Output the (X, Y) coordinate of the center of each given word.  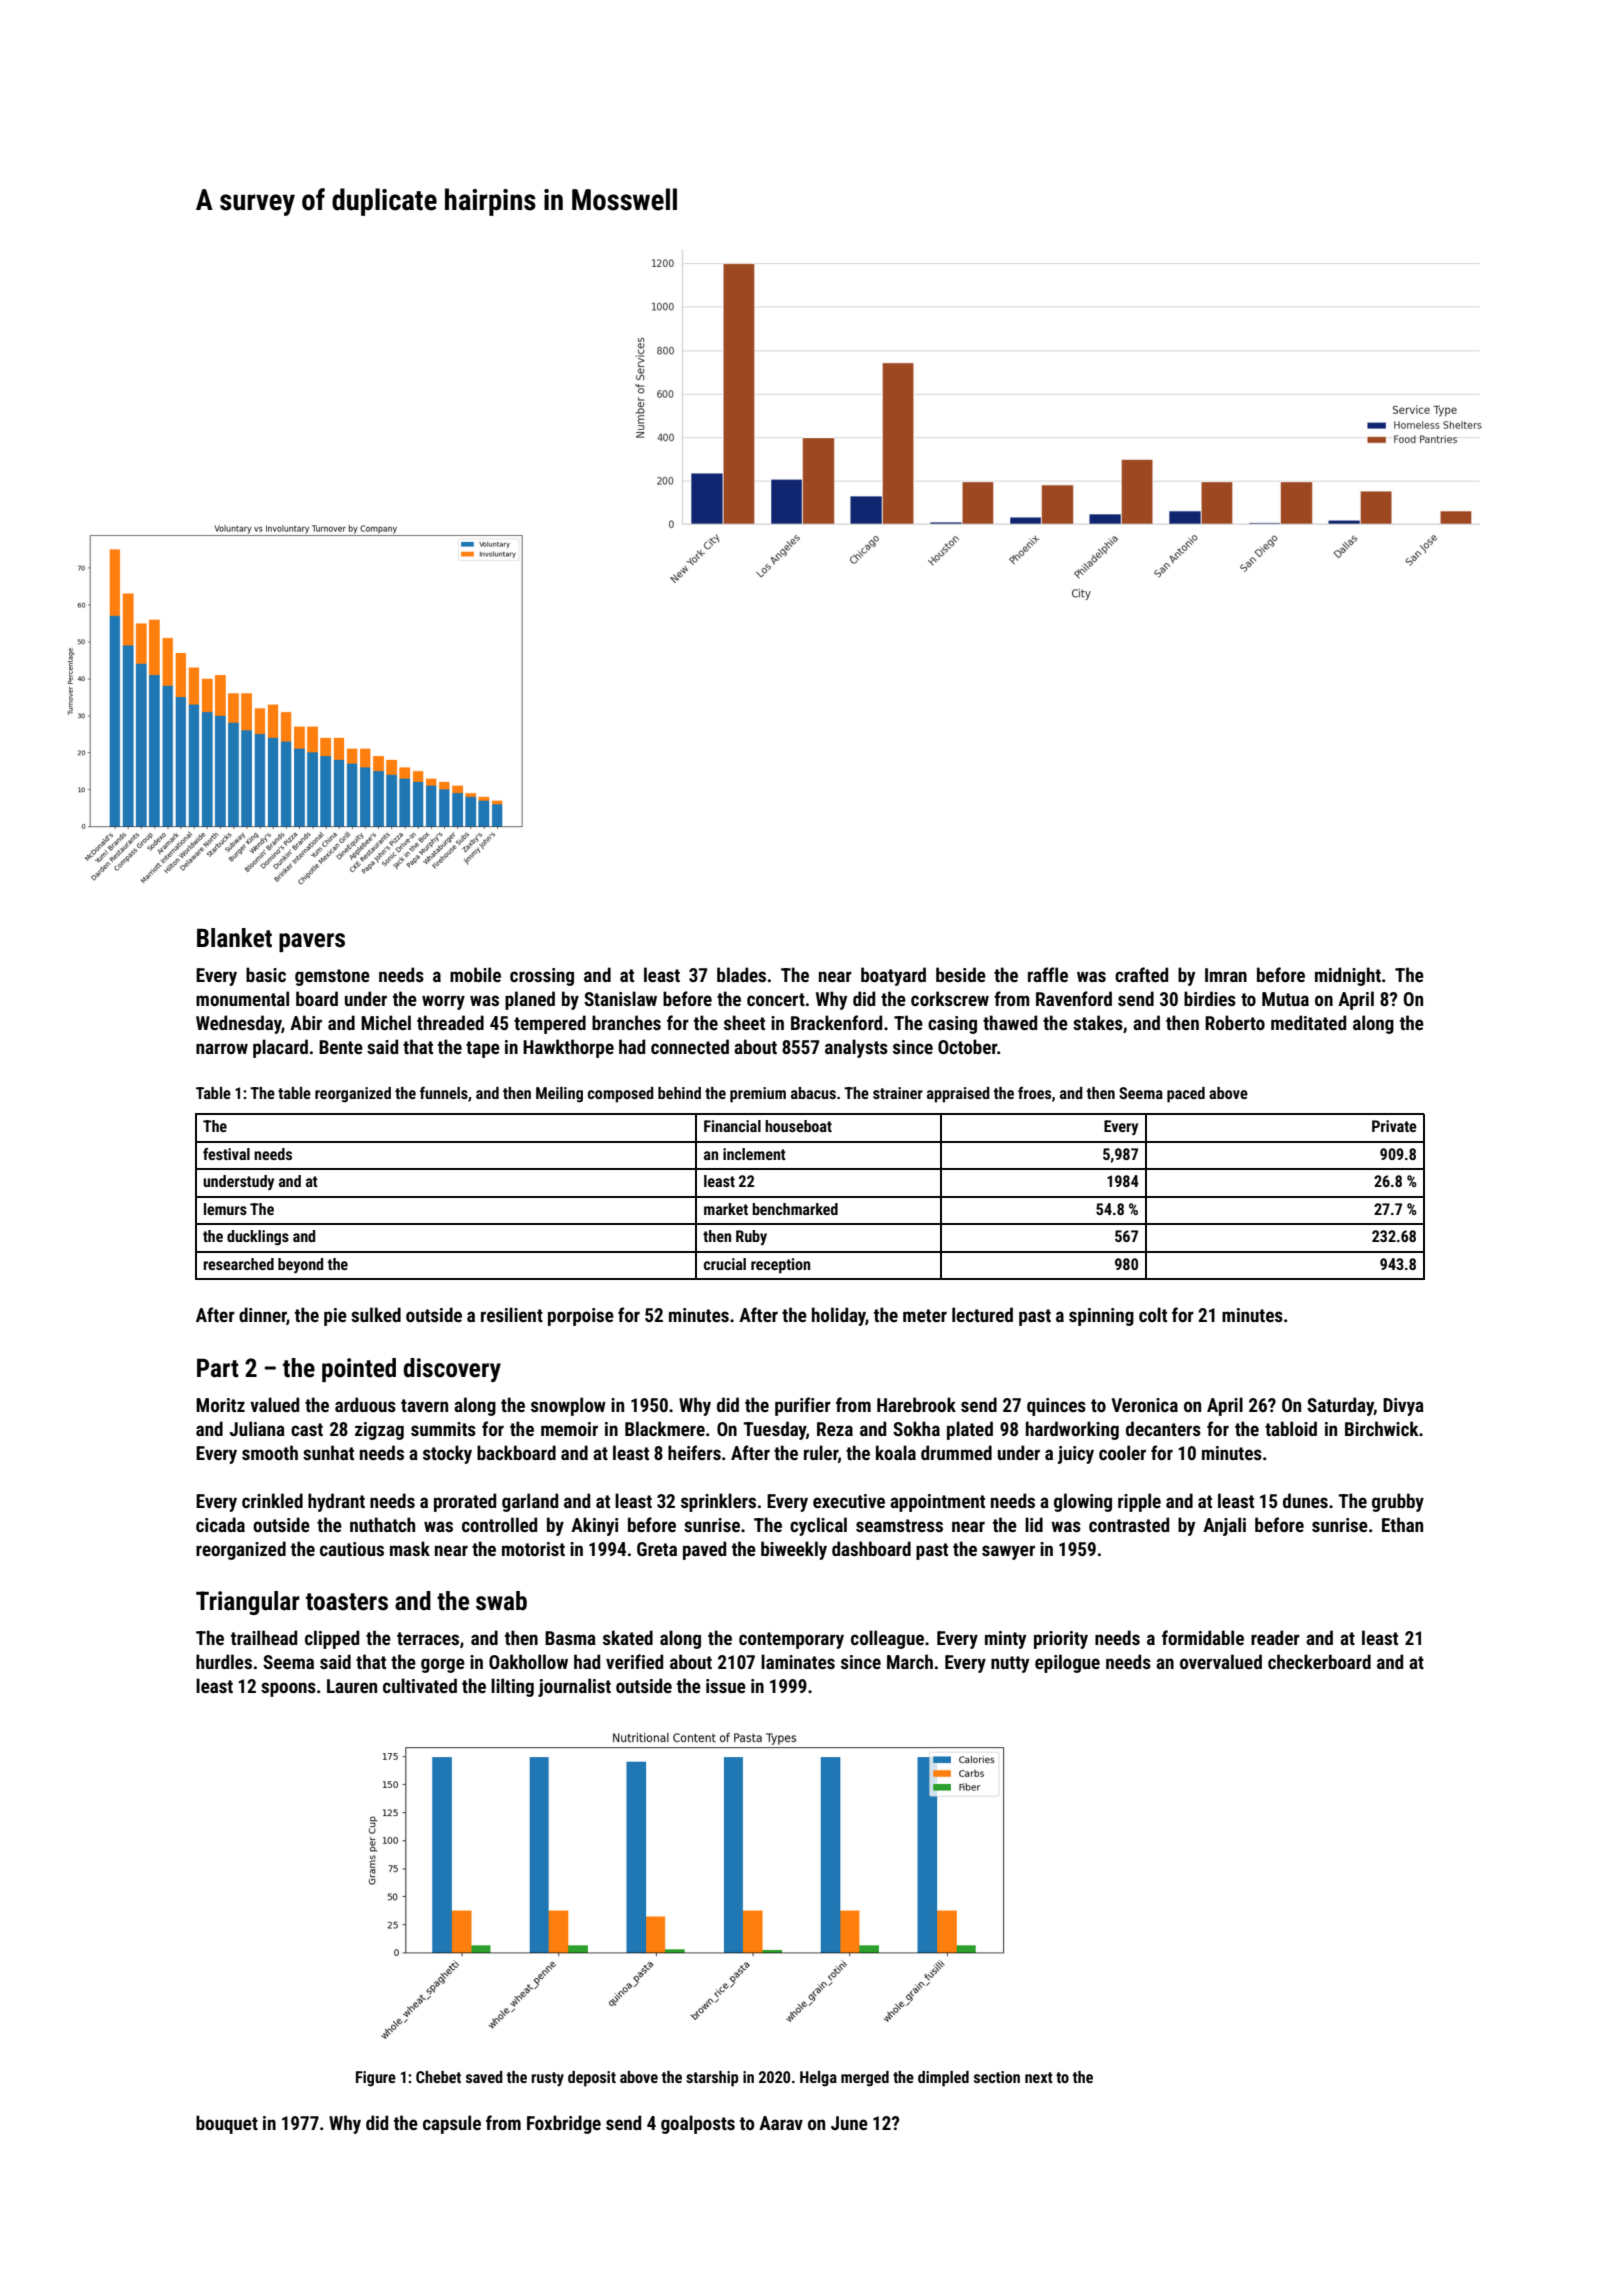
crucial (725, 1264)
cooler (1122, 1452)
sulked (376, 1314)
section (997, 2077)
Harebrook (916, 1404)
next (1039, 2077)
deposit (592, 2079)
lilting (512, 1687)
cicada (220, 1524)
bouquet (227, 2124)
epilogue (1067, 1663)
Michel (386, 1022)
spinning (1101, 1317)
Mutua (1285, 999)
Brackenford (836, 1022)
